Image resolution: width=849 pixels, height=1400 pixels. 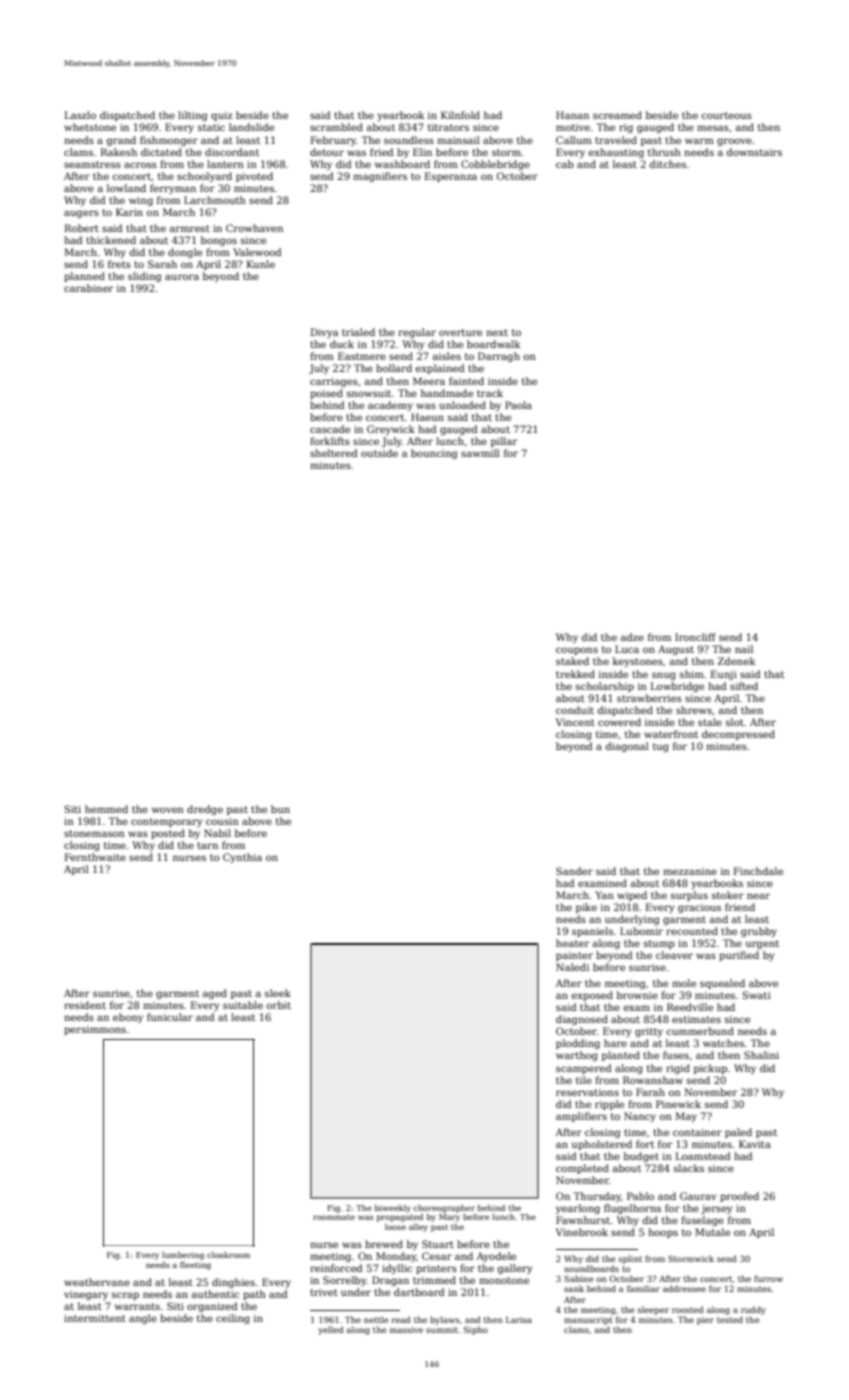 I want to click on dredge, so click(x=205, y=810).
